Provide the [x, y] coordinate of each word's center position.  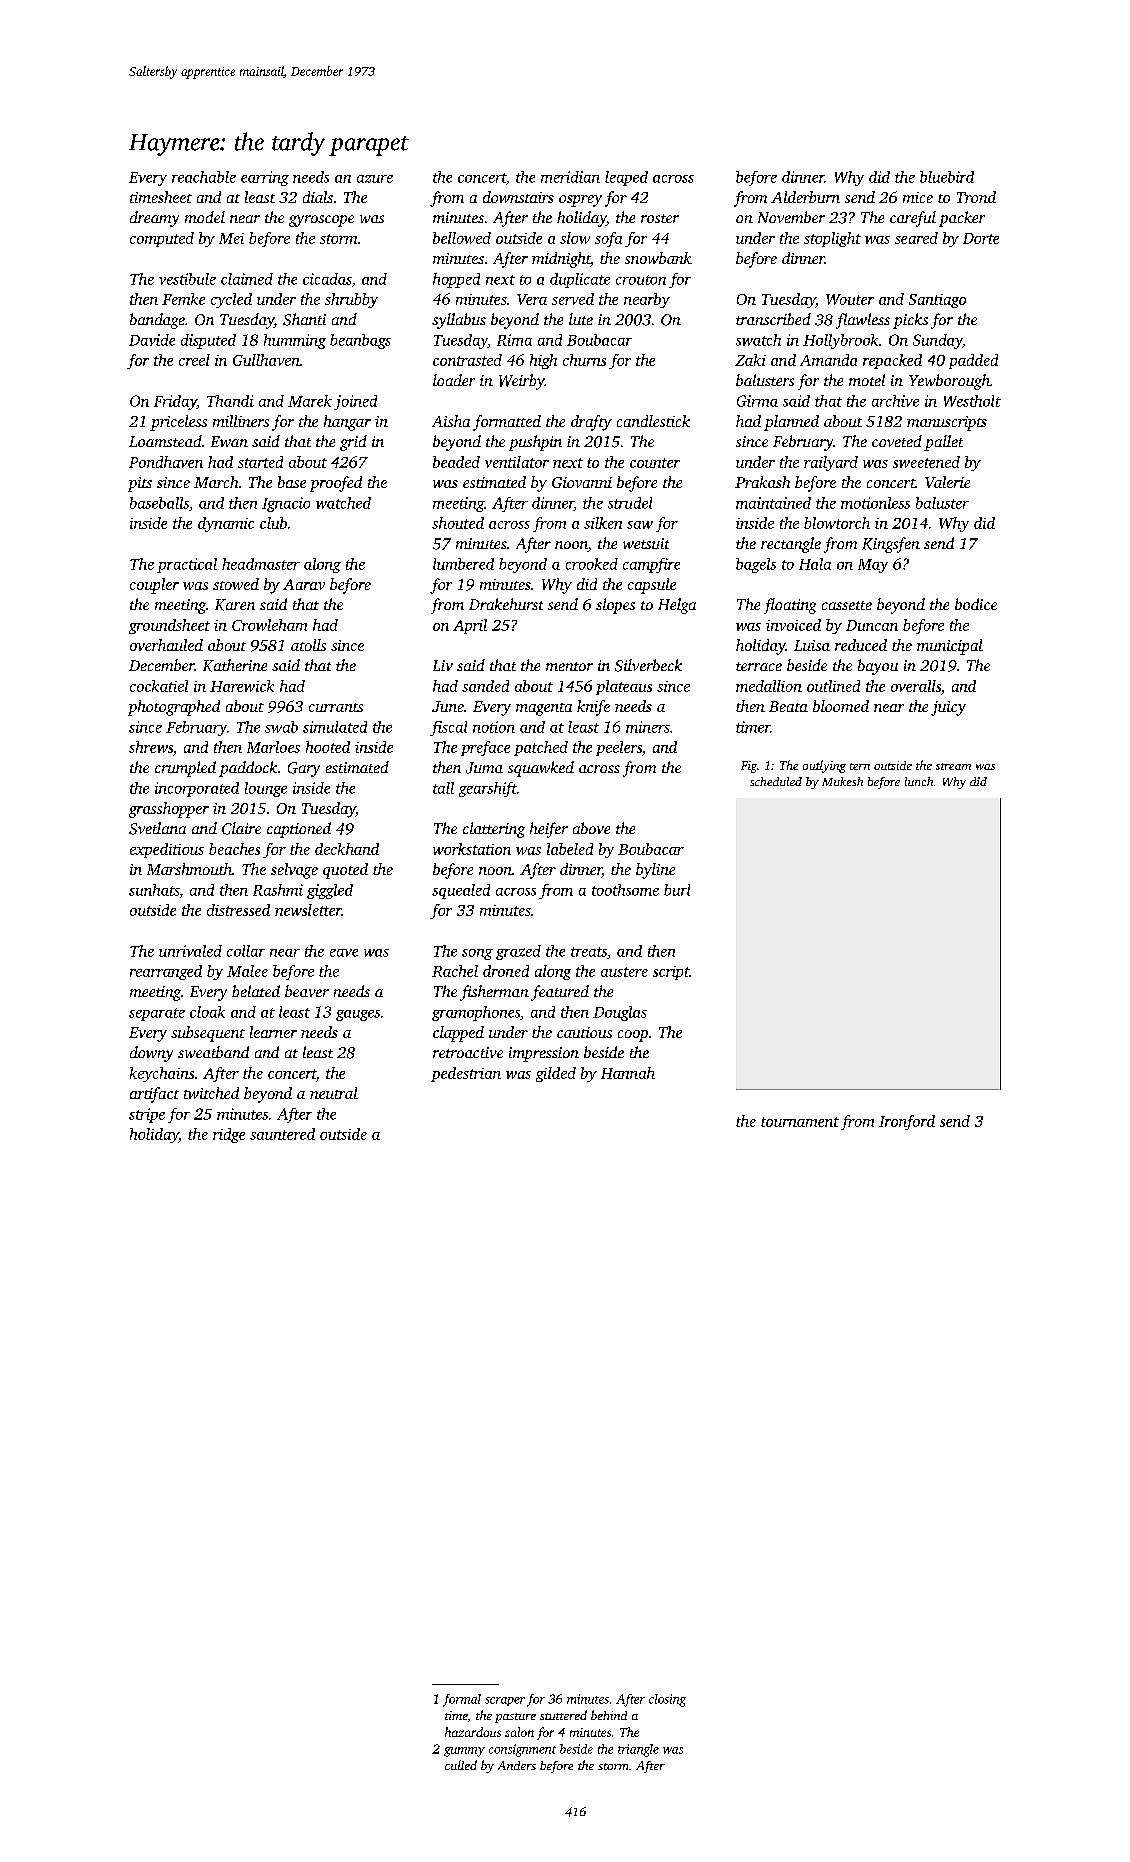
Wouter [850, 299]
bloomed [841, 706]
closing [667, 1700]
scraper [505, 1701]
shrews [151, 747]
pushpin [535, 443]
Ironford [907, 1122]
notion [494, 727]
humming [295, 341]
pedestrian [466, 1074]
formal [462, 1700]
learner [273, 1032]
